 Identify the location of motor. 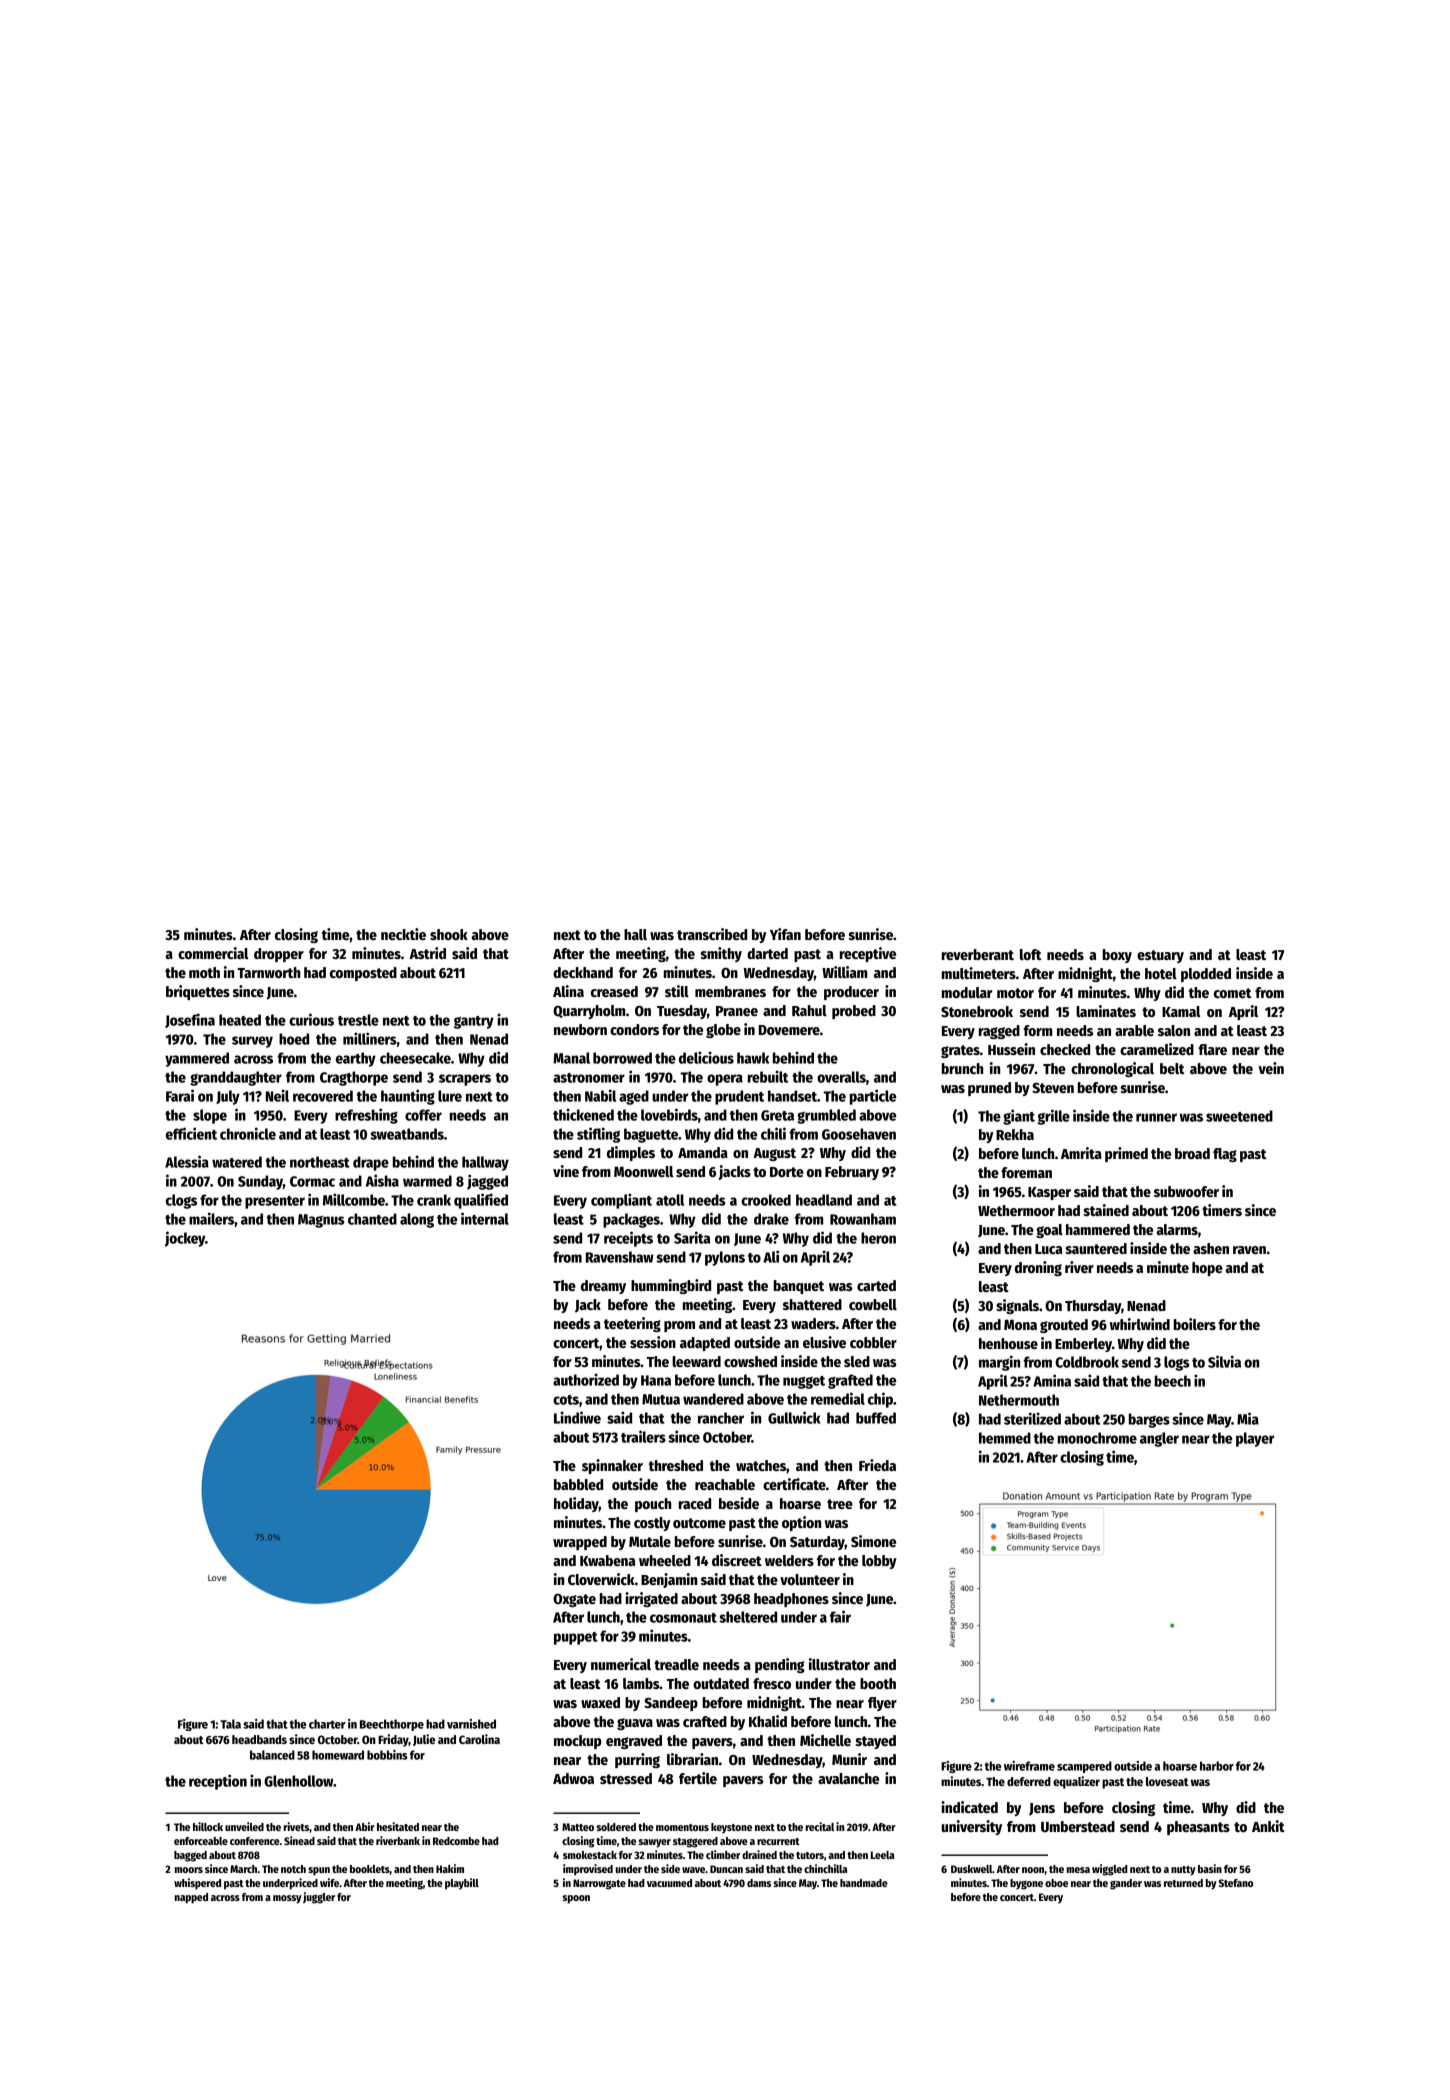
(1015, 993).
